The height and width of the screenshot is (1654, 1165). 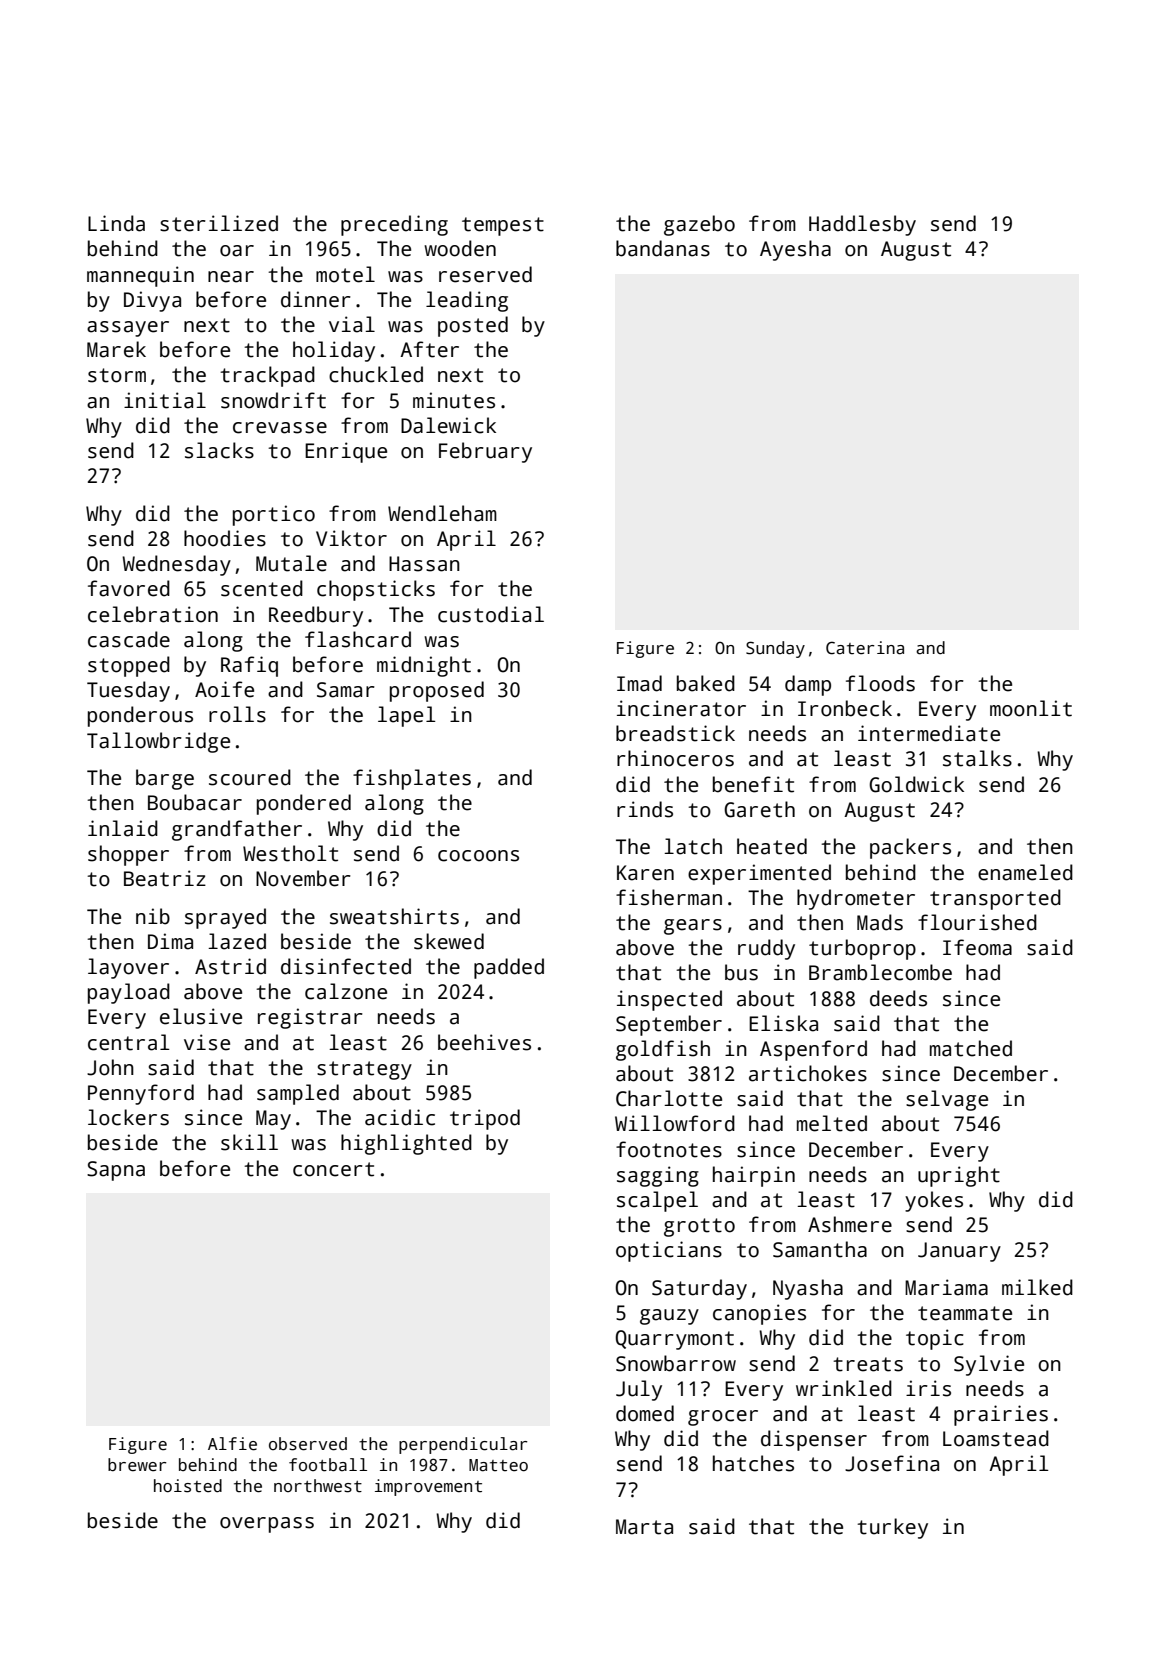 What do you see at coordinates (428, 1487) in the screenshot?
I see `improvement` at bounding box center [428, 1487].
